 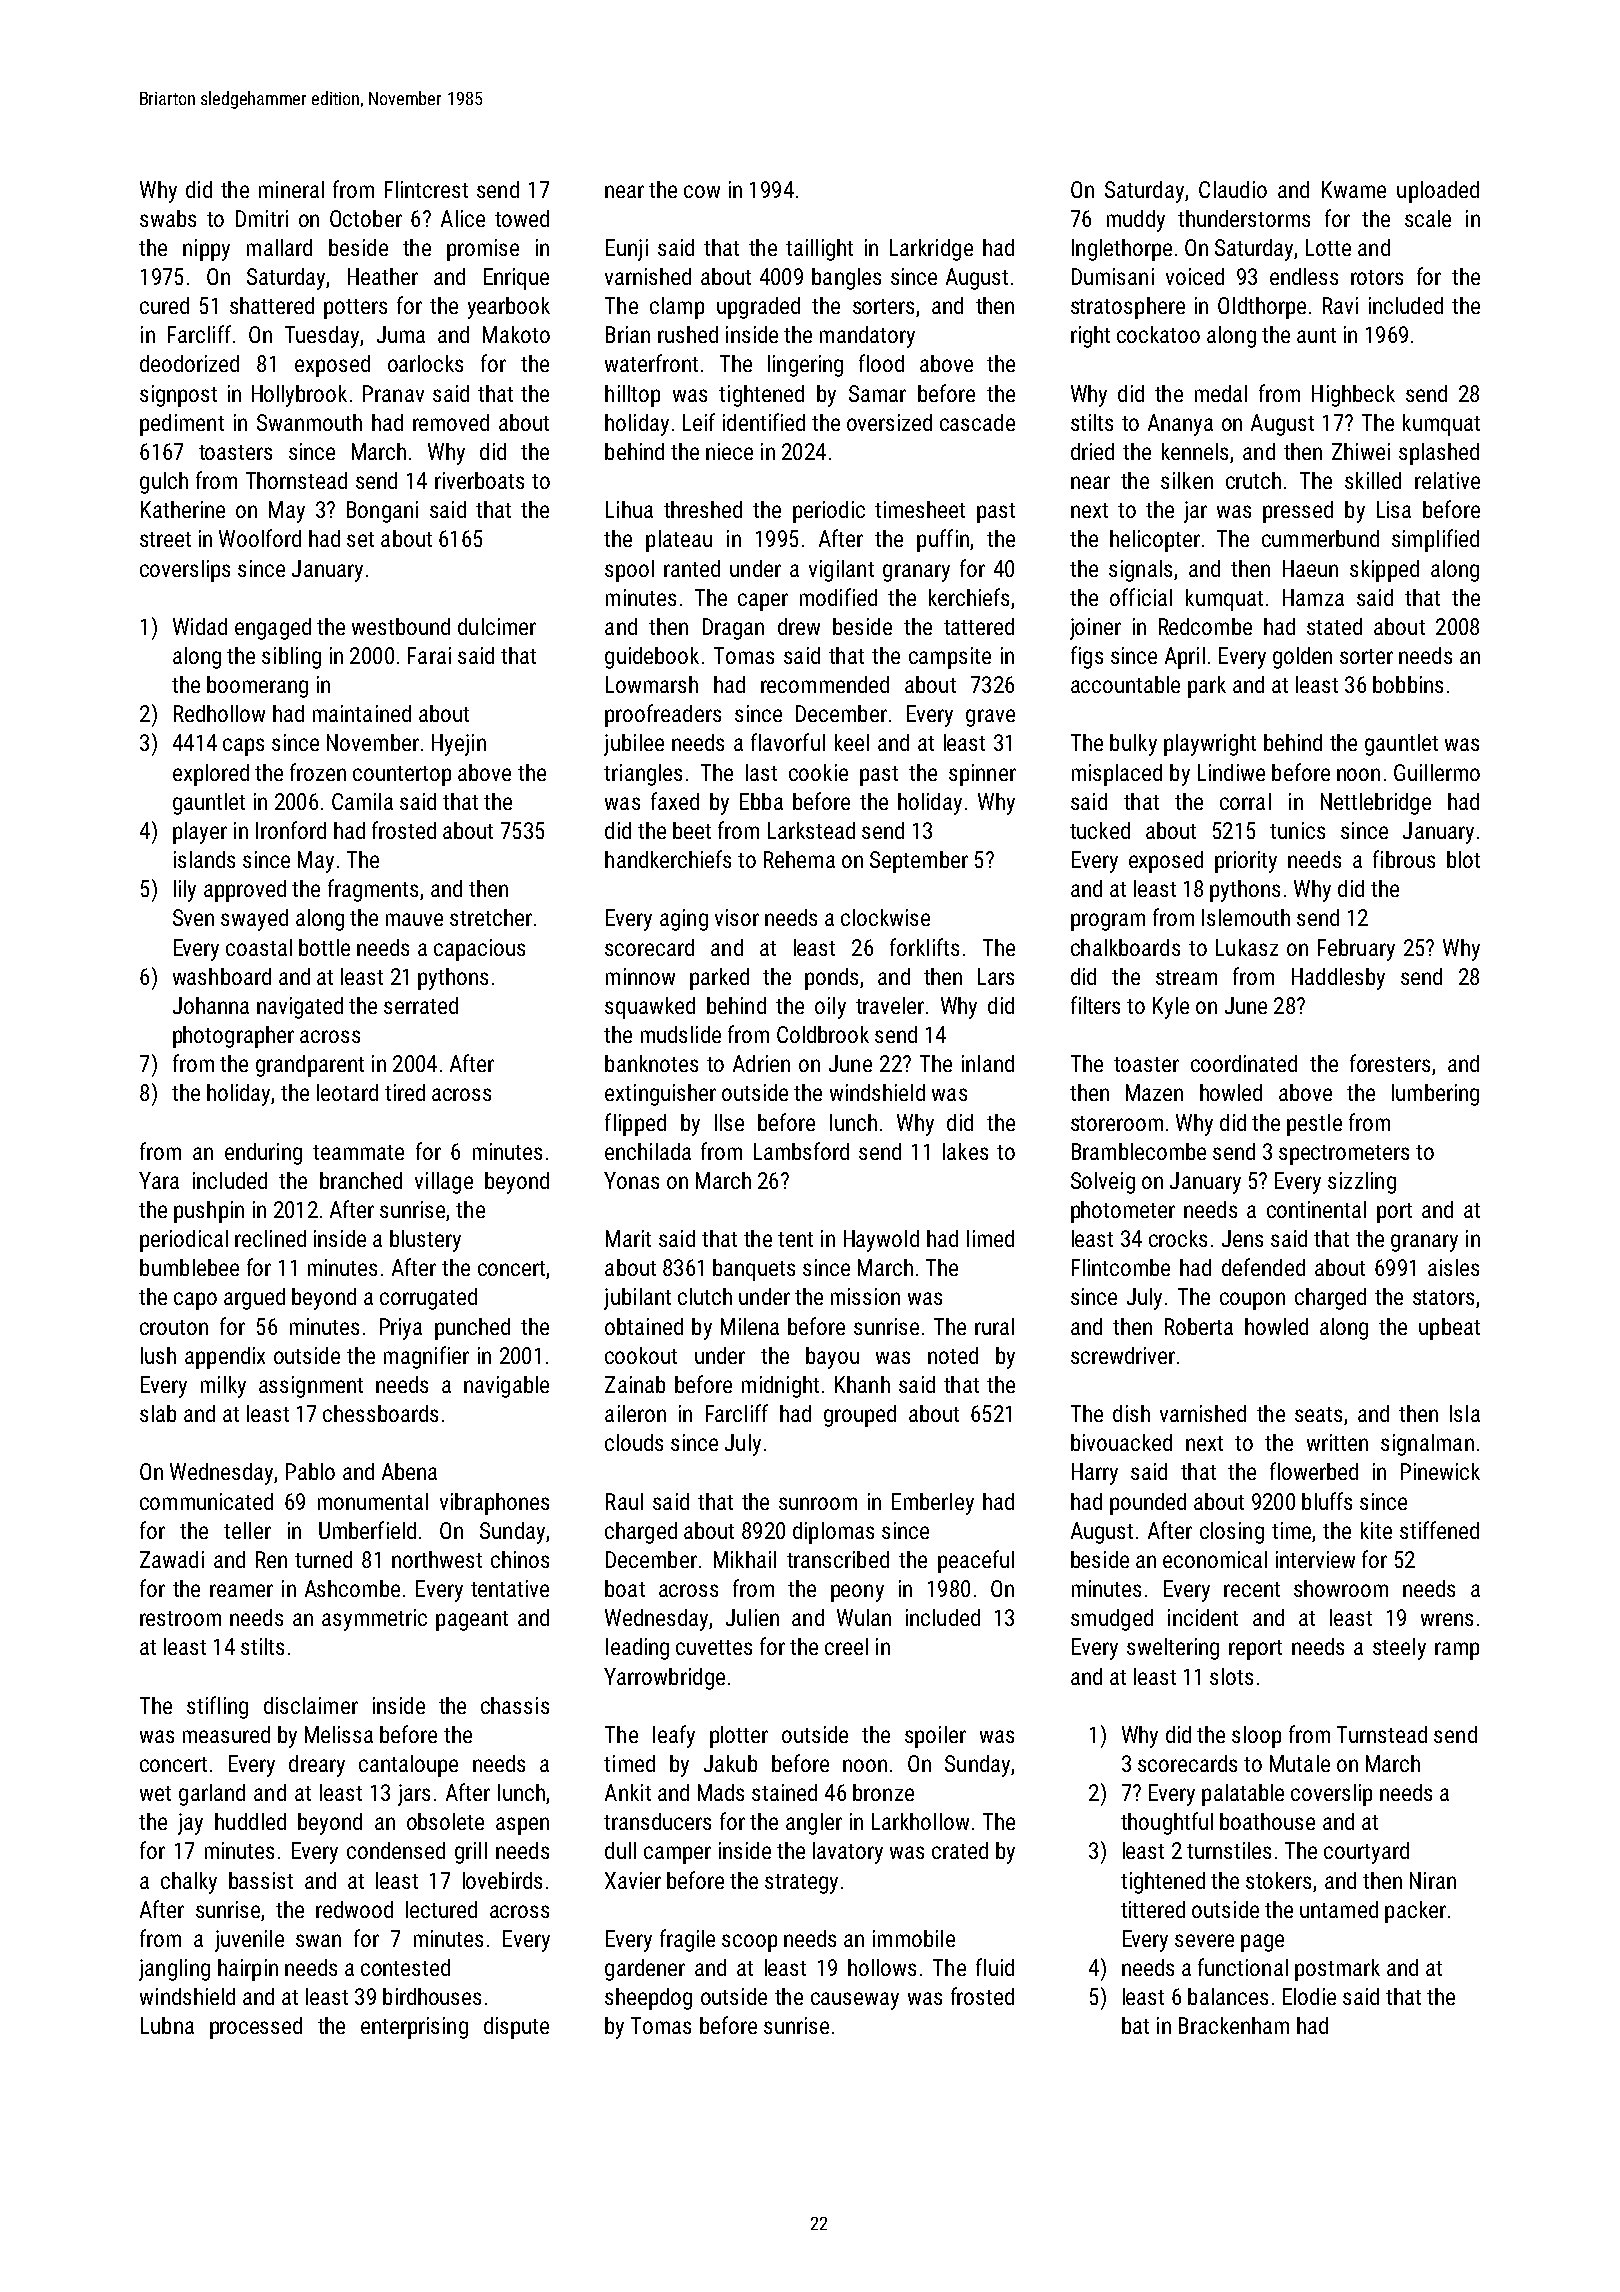 What do you see at coordinates (168, 218) in the screenshot?
I see `swabs` at bounding box center [168, 218].
